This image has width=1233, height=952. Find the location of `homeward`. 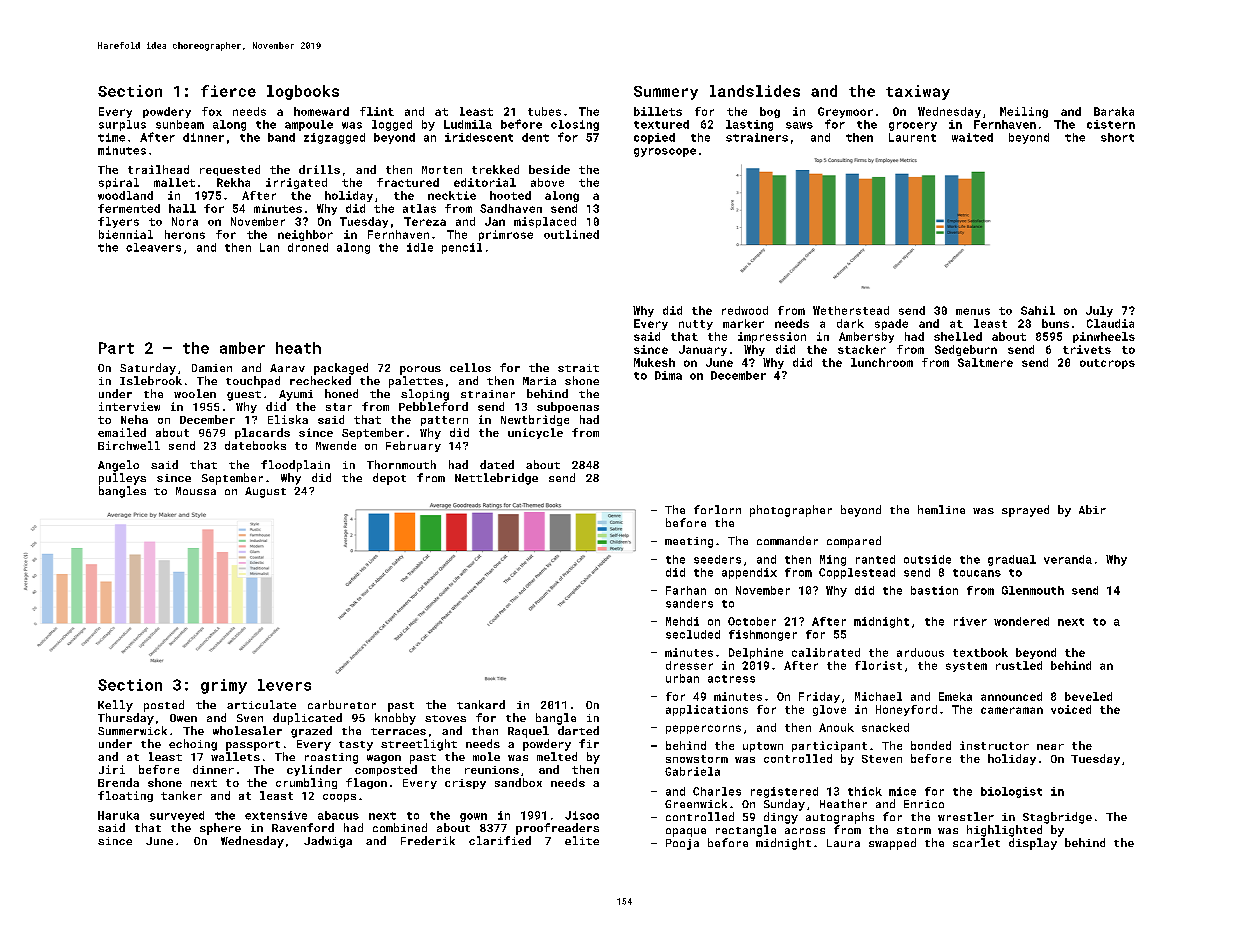

homeward is located at coordinates (321, 111).
